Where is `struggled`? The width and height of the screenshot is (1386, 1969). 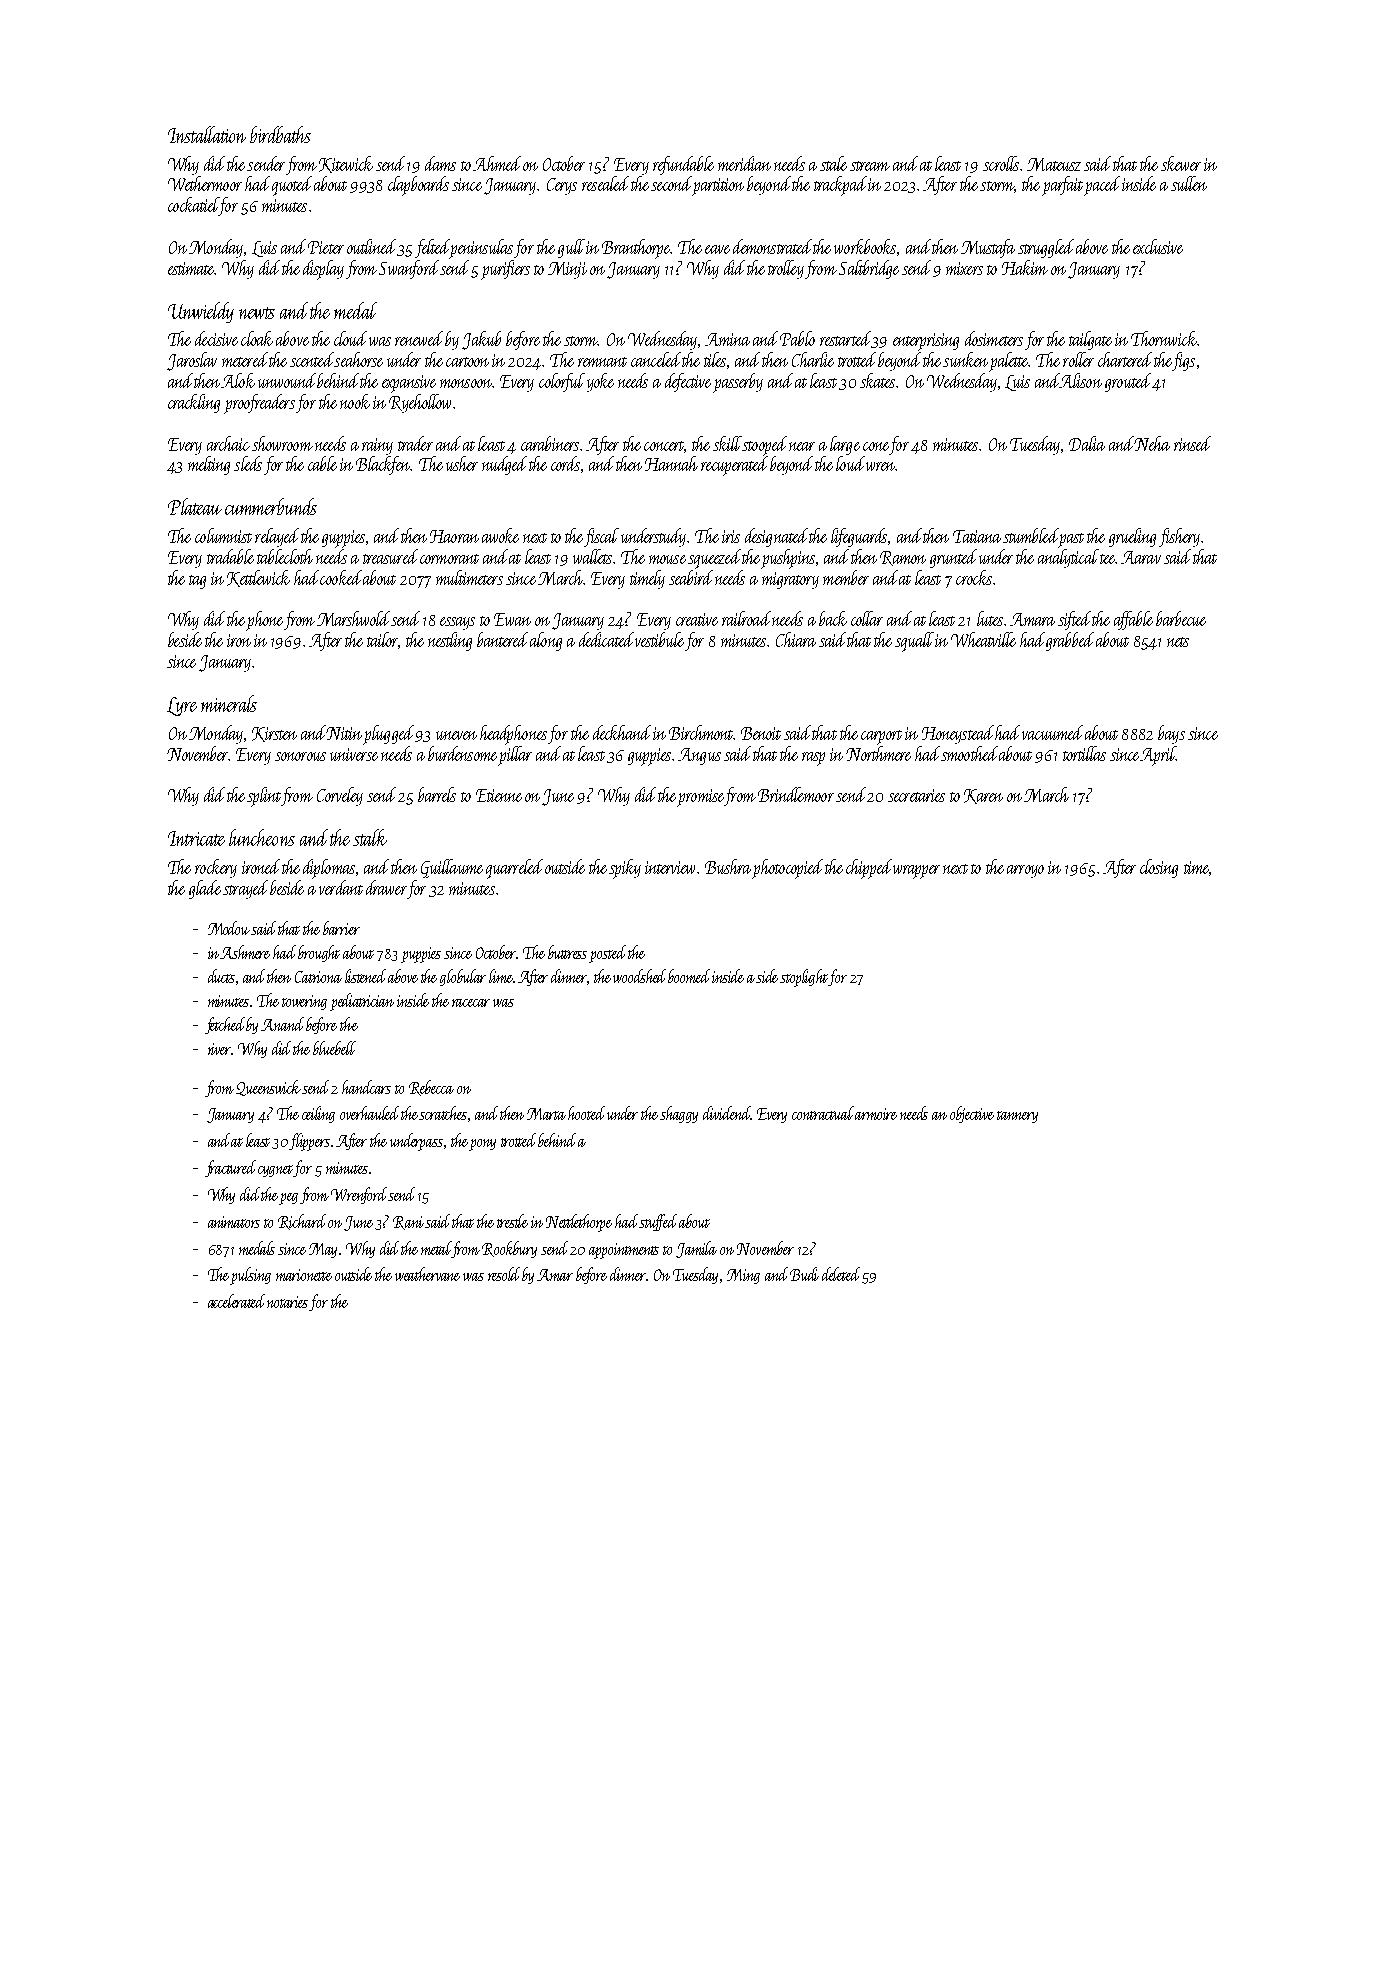
struggled is located at coordinates (1046, 248).
